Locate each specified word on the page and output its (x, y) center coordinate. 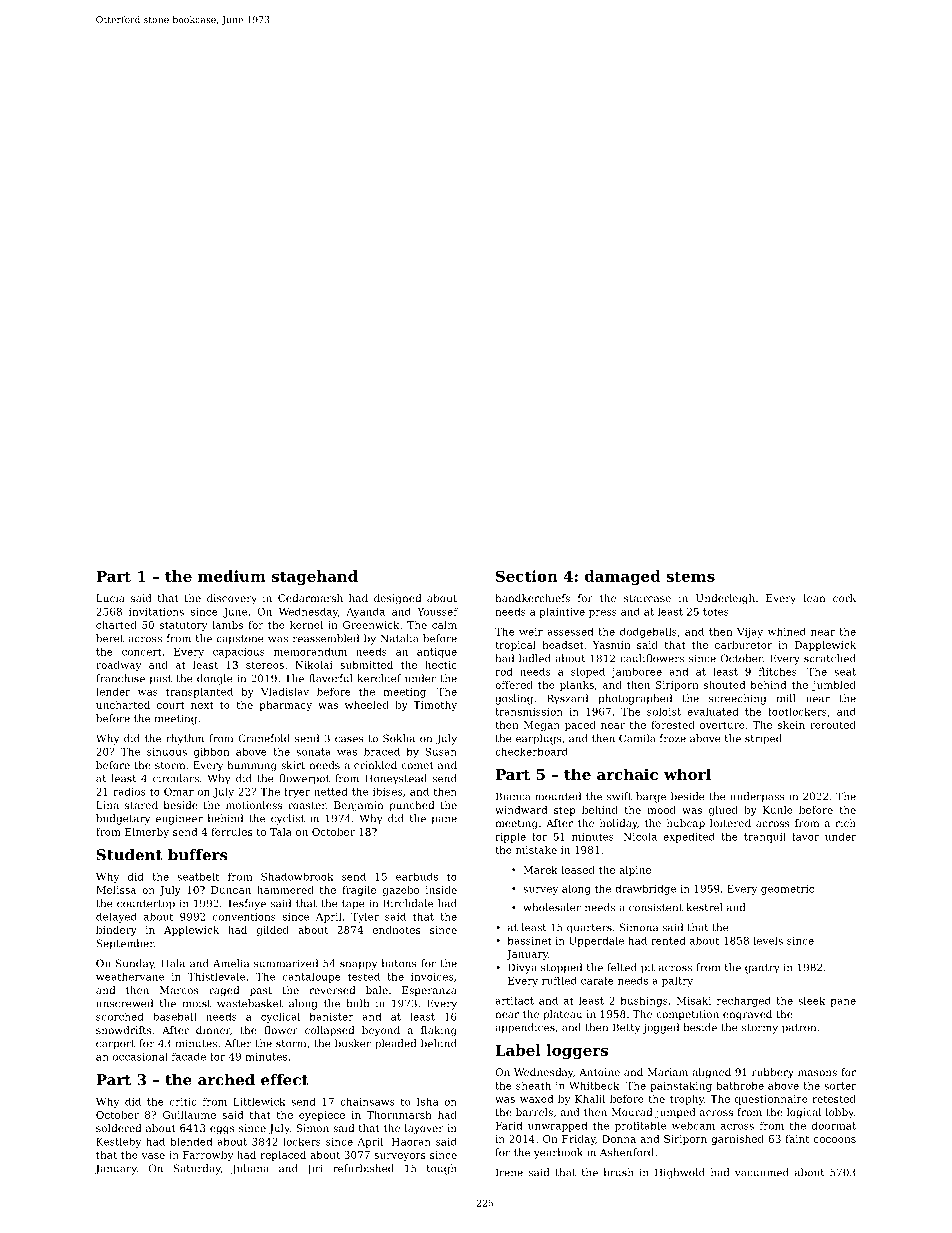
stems (690, 576)
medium (232, 576)
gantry (762, 969)
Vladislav (285, 692)
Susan (441, 751)
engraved (747, 1015)
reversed (332, 990)
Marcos (179, 990)
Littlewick (259, 1101)
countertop (146, 905)
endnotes (396, 930)
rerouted (833, 725)
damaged (623, 577)
